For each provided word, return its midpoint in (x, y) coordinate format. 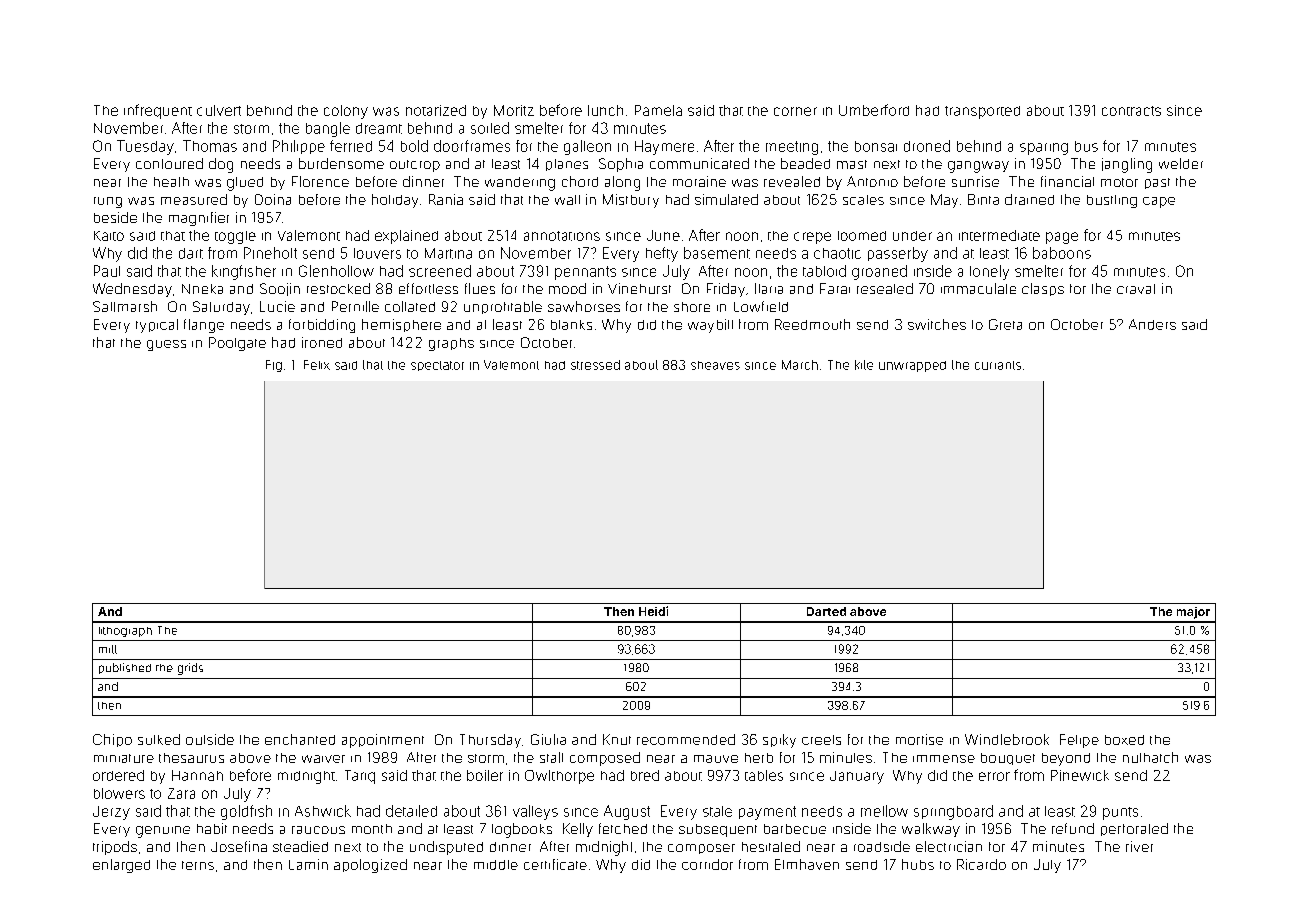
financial (1067, 181)
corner (795, 111)
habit (212, 828)
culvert (219, 110)
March (800, 365)
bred (645, 775)
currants (998, 365)
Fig (274, 366)
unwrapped (912, 366)
